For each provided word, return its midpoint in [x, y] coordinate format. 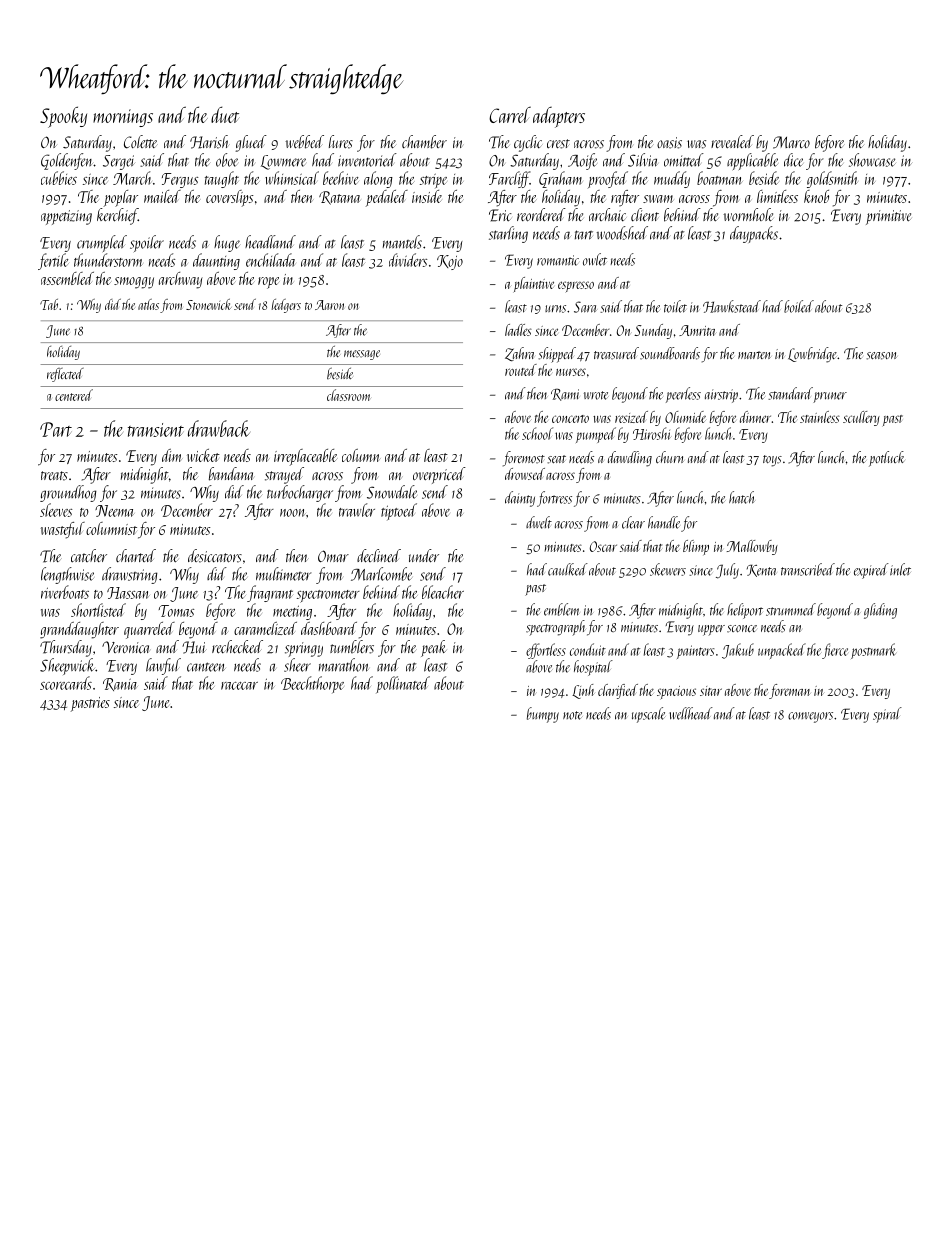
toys [772, 461]
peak [434, 648]
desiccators [215, 556]
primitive [888, 217]
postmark [873, 651]
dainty [520, 499]
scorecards [66, 683]
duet [225, 114]
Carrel [510, 115]
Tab [49, 304]
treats [54, 476]
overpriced [439, 475]
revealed [732, 141]
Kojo [450, 262]
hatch [742, 497]
